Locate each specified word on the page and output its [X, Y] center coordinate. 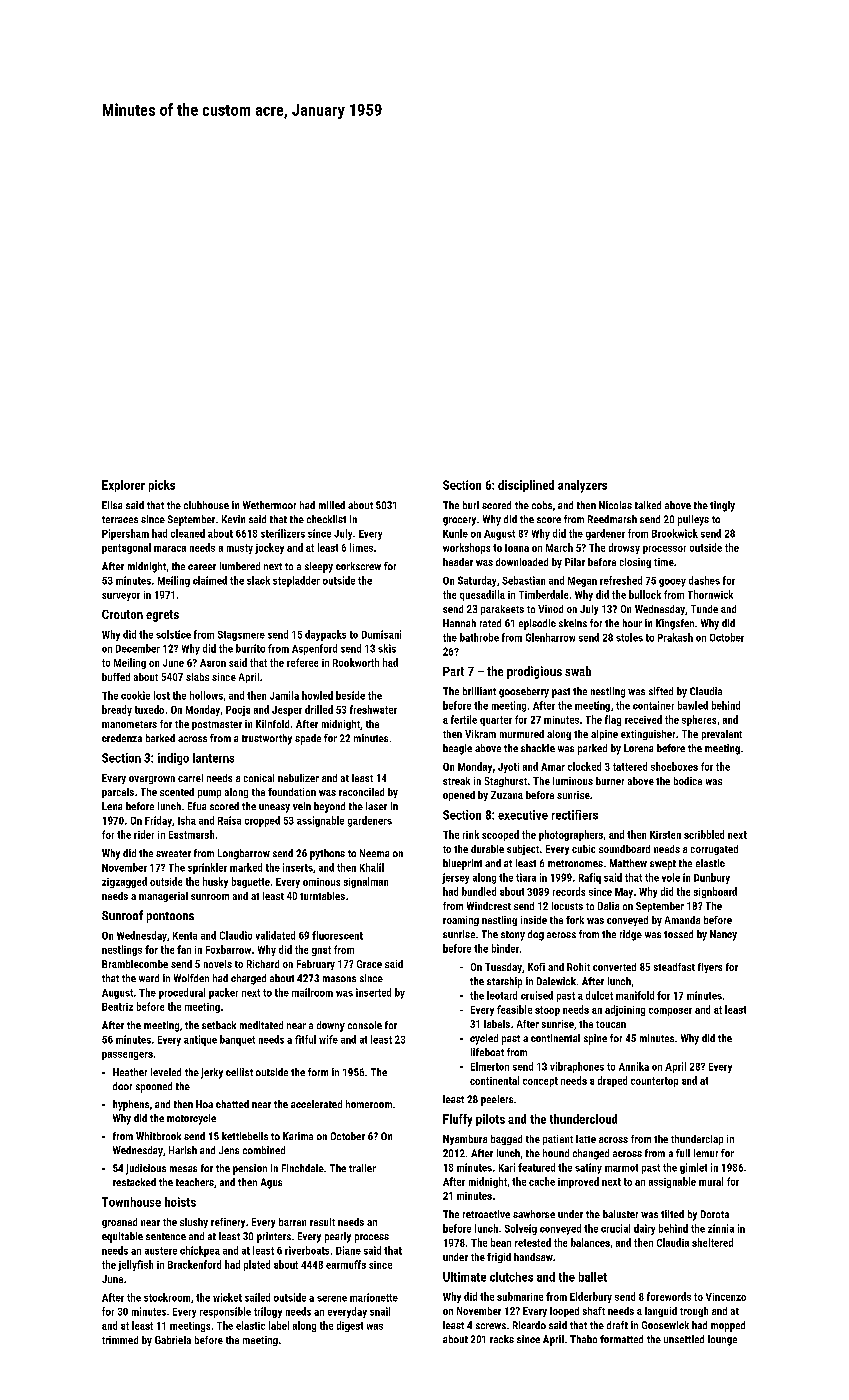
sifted [661, 691]
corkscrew [358, 566]
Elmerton [490, 1066]
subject [523, 850]
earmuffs [346, 1264]
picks [162, 486]
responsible [225, 1312]
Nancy [723, 935]
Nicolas [615, 505]
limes [361, 547]
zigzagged [124, 882]
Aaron [213, 663]
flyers [710, 968]
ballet [593, 1277]
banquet [237, 1040]
